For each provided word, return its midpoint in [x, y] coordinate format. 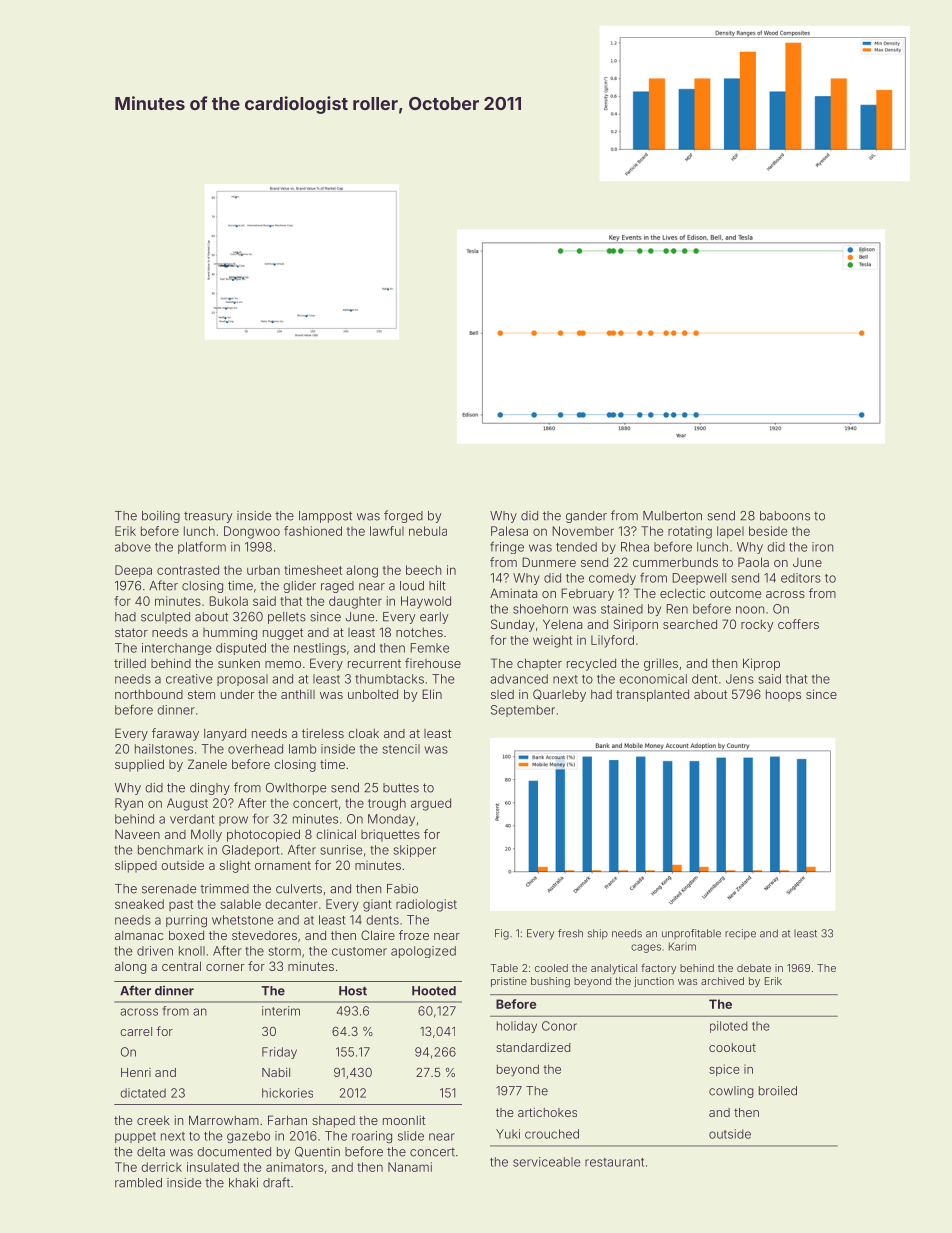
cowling [731, 1092]
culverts [299, 889]
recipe [740, 934]
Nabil [276, 1072]
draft [276, 1182]
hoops [783, 696]
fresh [570, 933]
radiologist [426, 905]
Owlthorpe [296, 789]
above [133, 547]
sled [502, 694]
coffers [798, 624]
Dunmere [549, 562]
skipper [414, 851]
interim [281, 1011]
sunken [239, 663]
